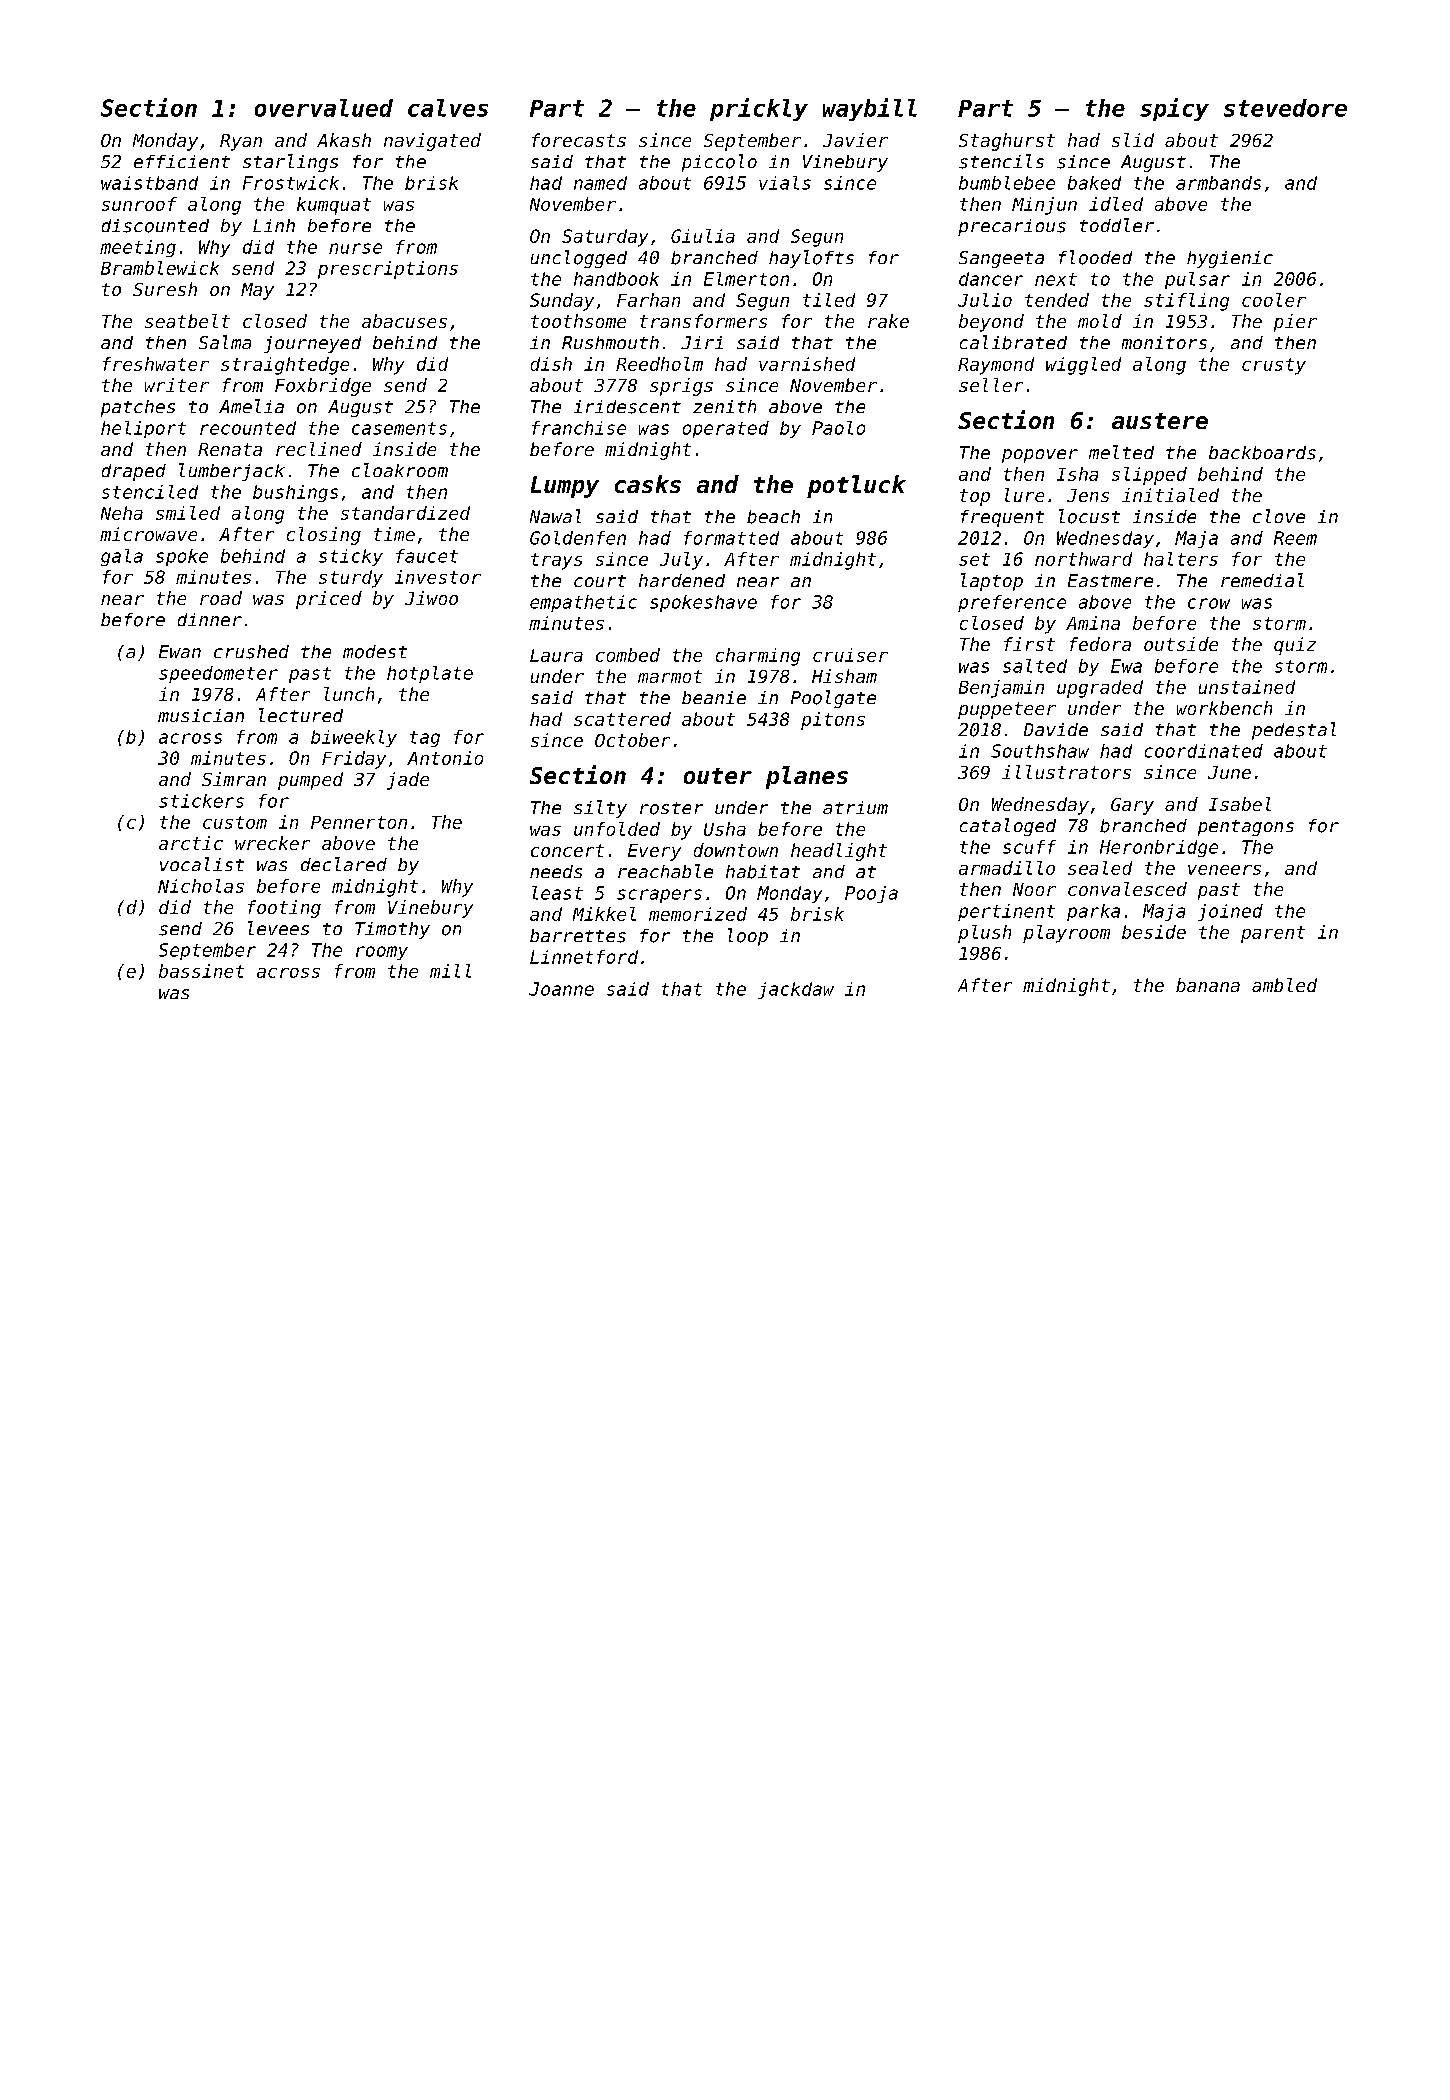 The width and height of the screenshot is (1450, 2100). Describe the element at coordinates (579, 140) in the screenshot. I see `forecasts` at that location.
